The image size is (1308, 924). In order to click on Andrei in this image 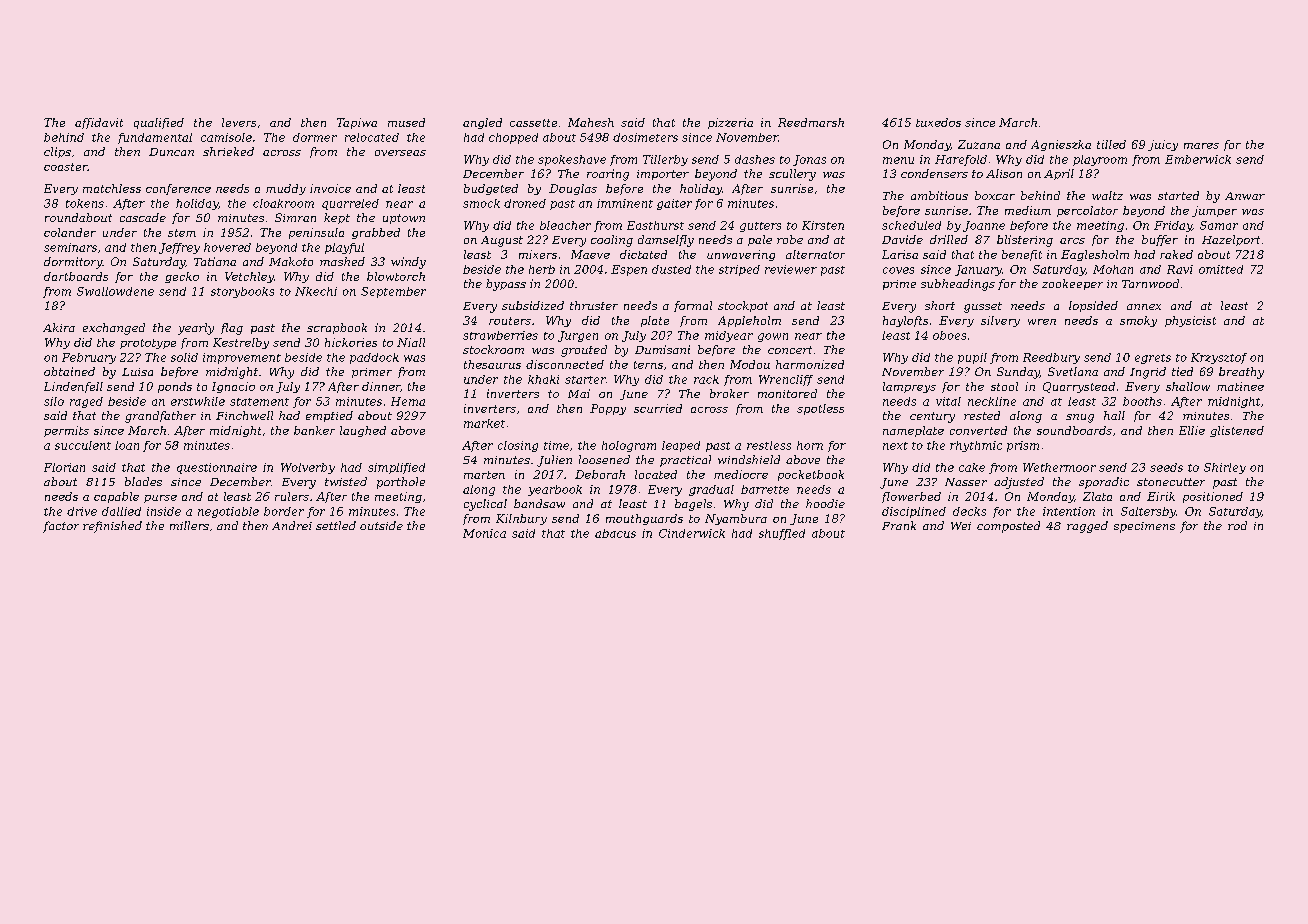, I will do `click(292, 525)`.
